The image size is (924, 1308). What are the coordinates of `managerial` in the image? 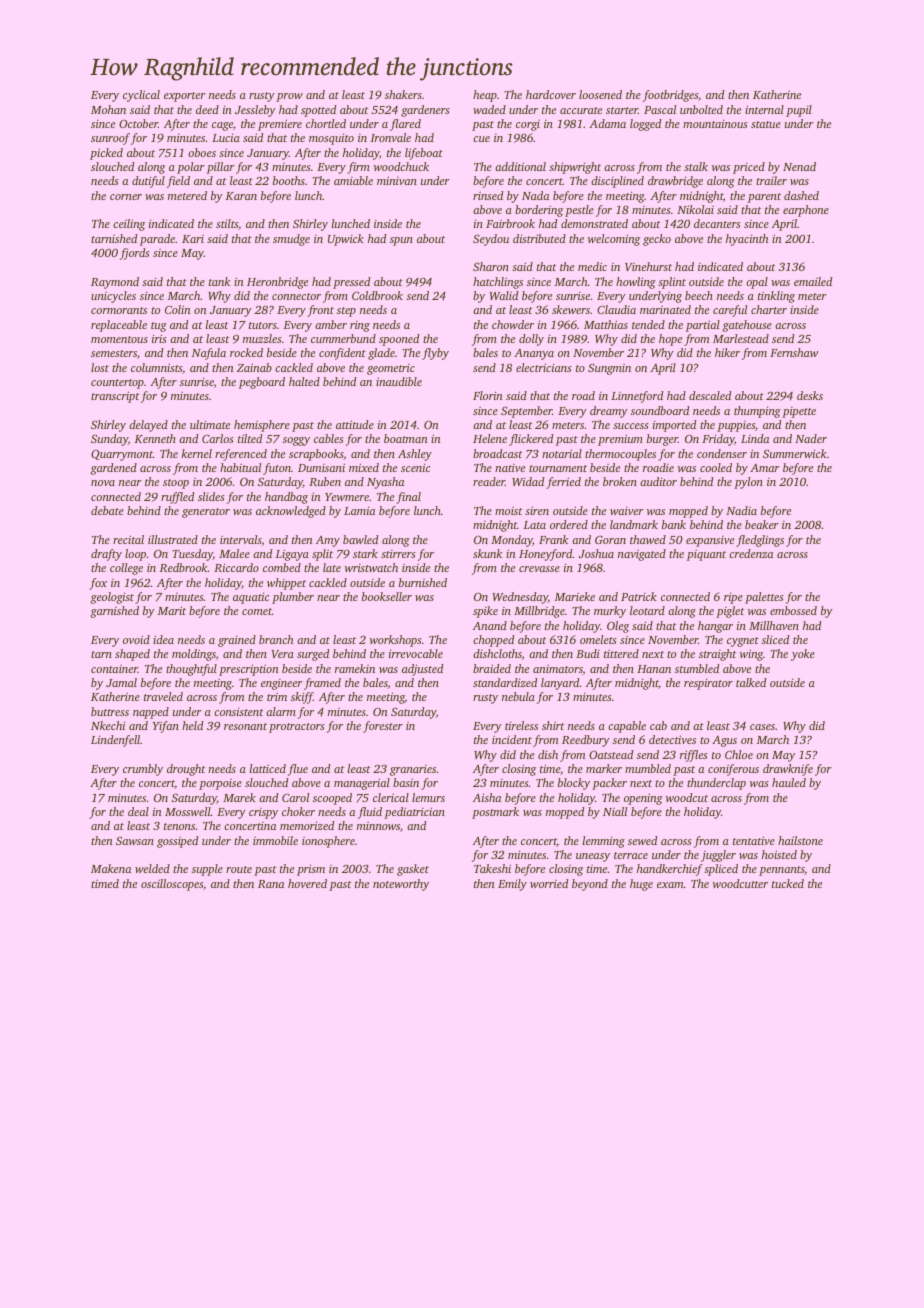 It's located at (362, 784).
